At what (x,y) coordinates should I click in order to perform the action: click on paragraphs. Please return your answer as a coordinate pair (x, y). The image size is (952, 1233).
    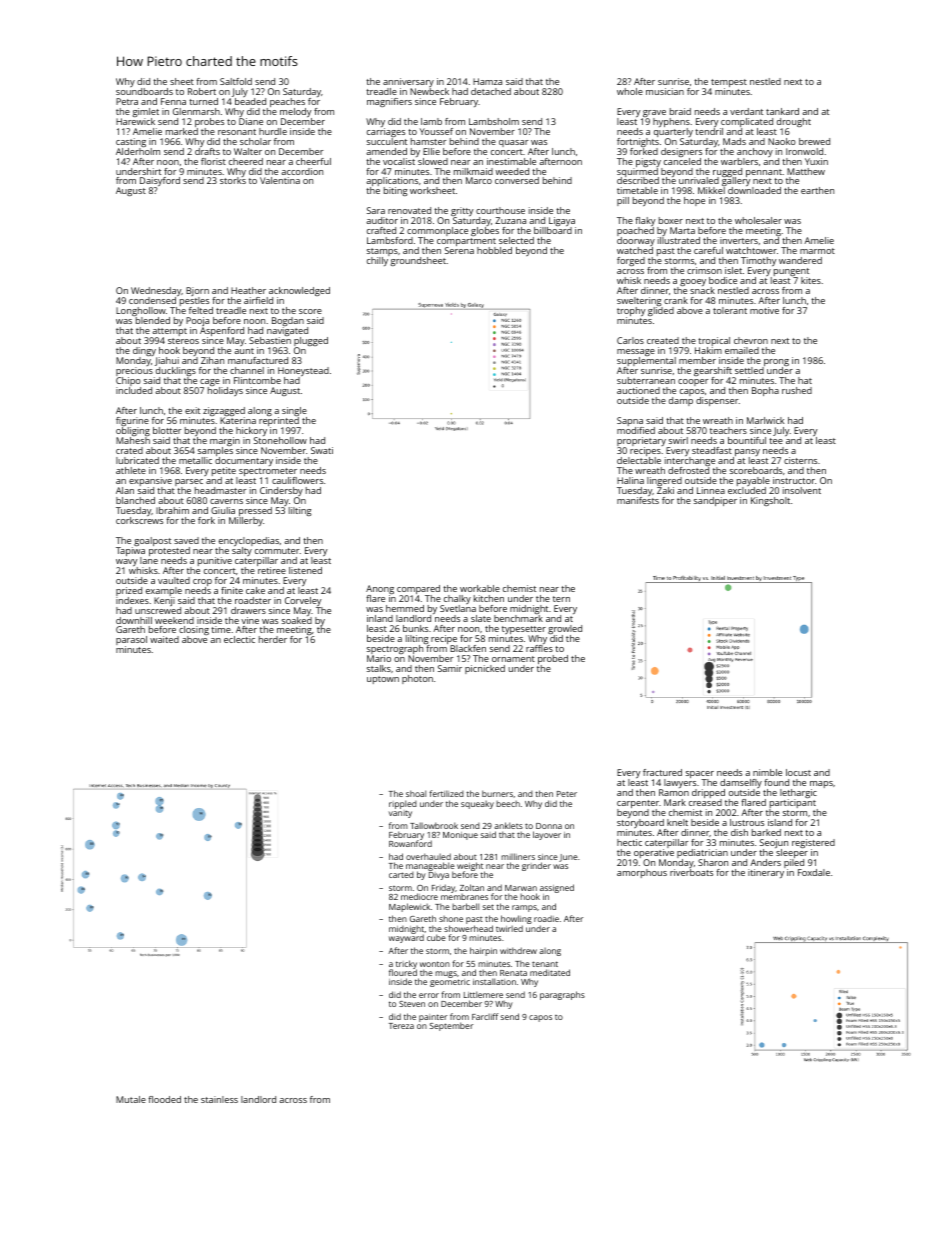
    Looking at the image, I should click on (562, 995).
